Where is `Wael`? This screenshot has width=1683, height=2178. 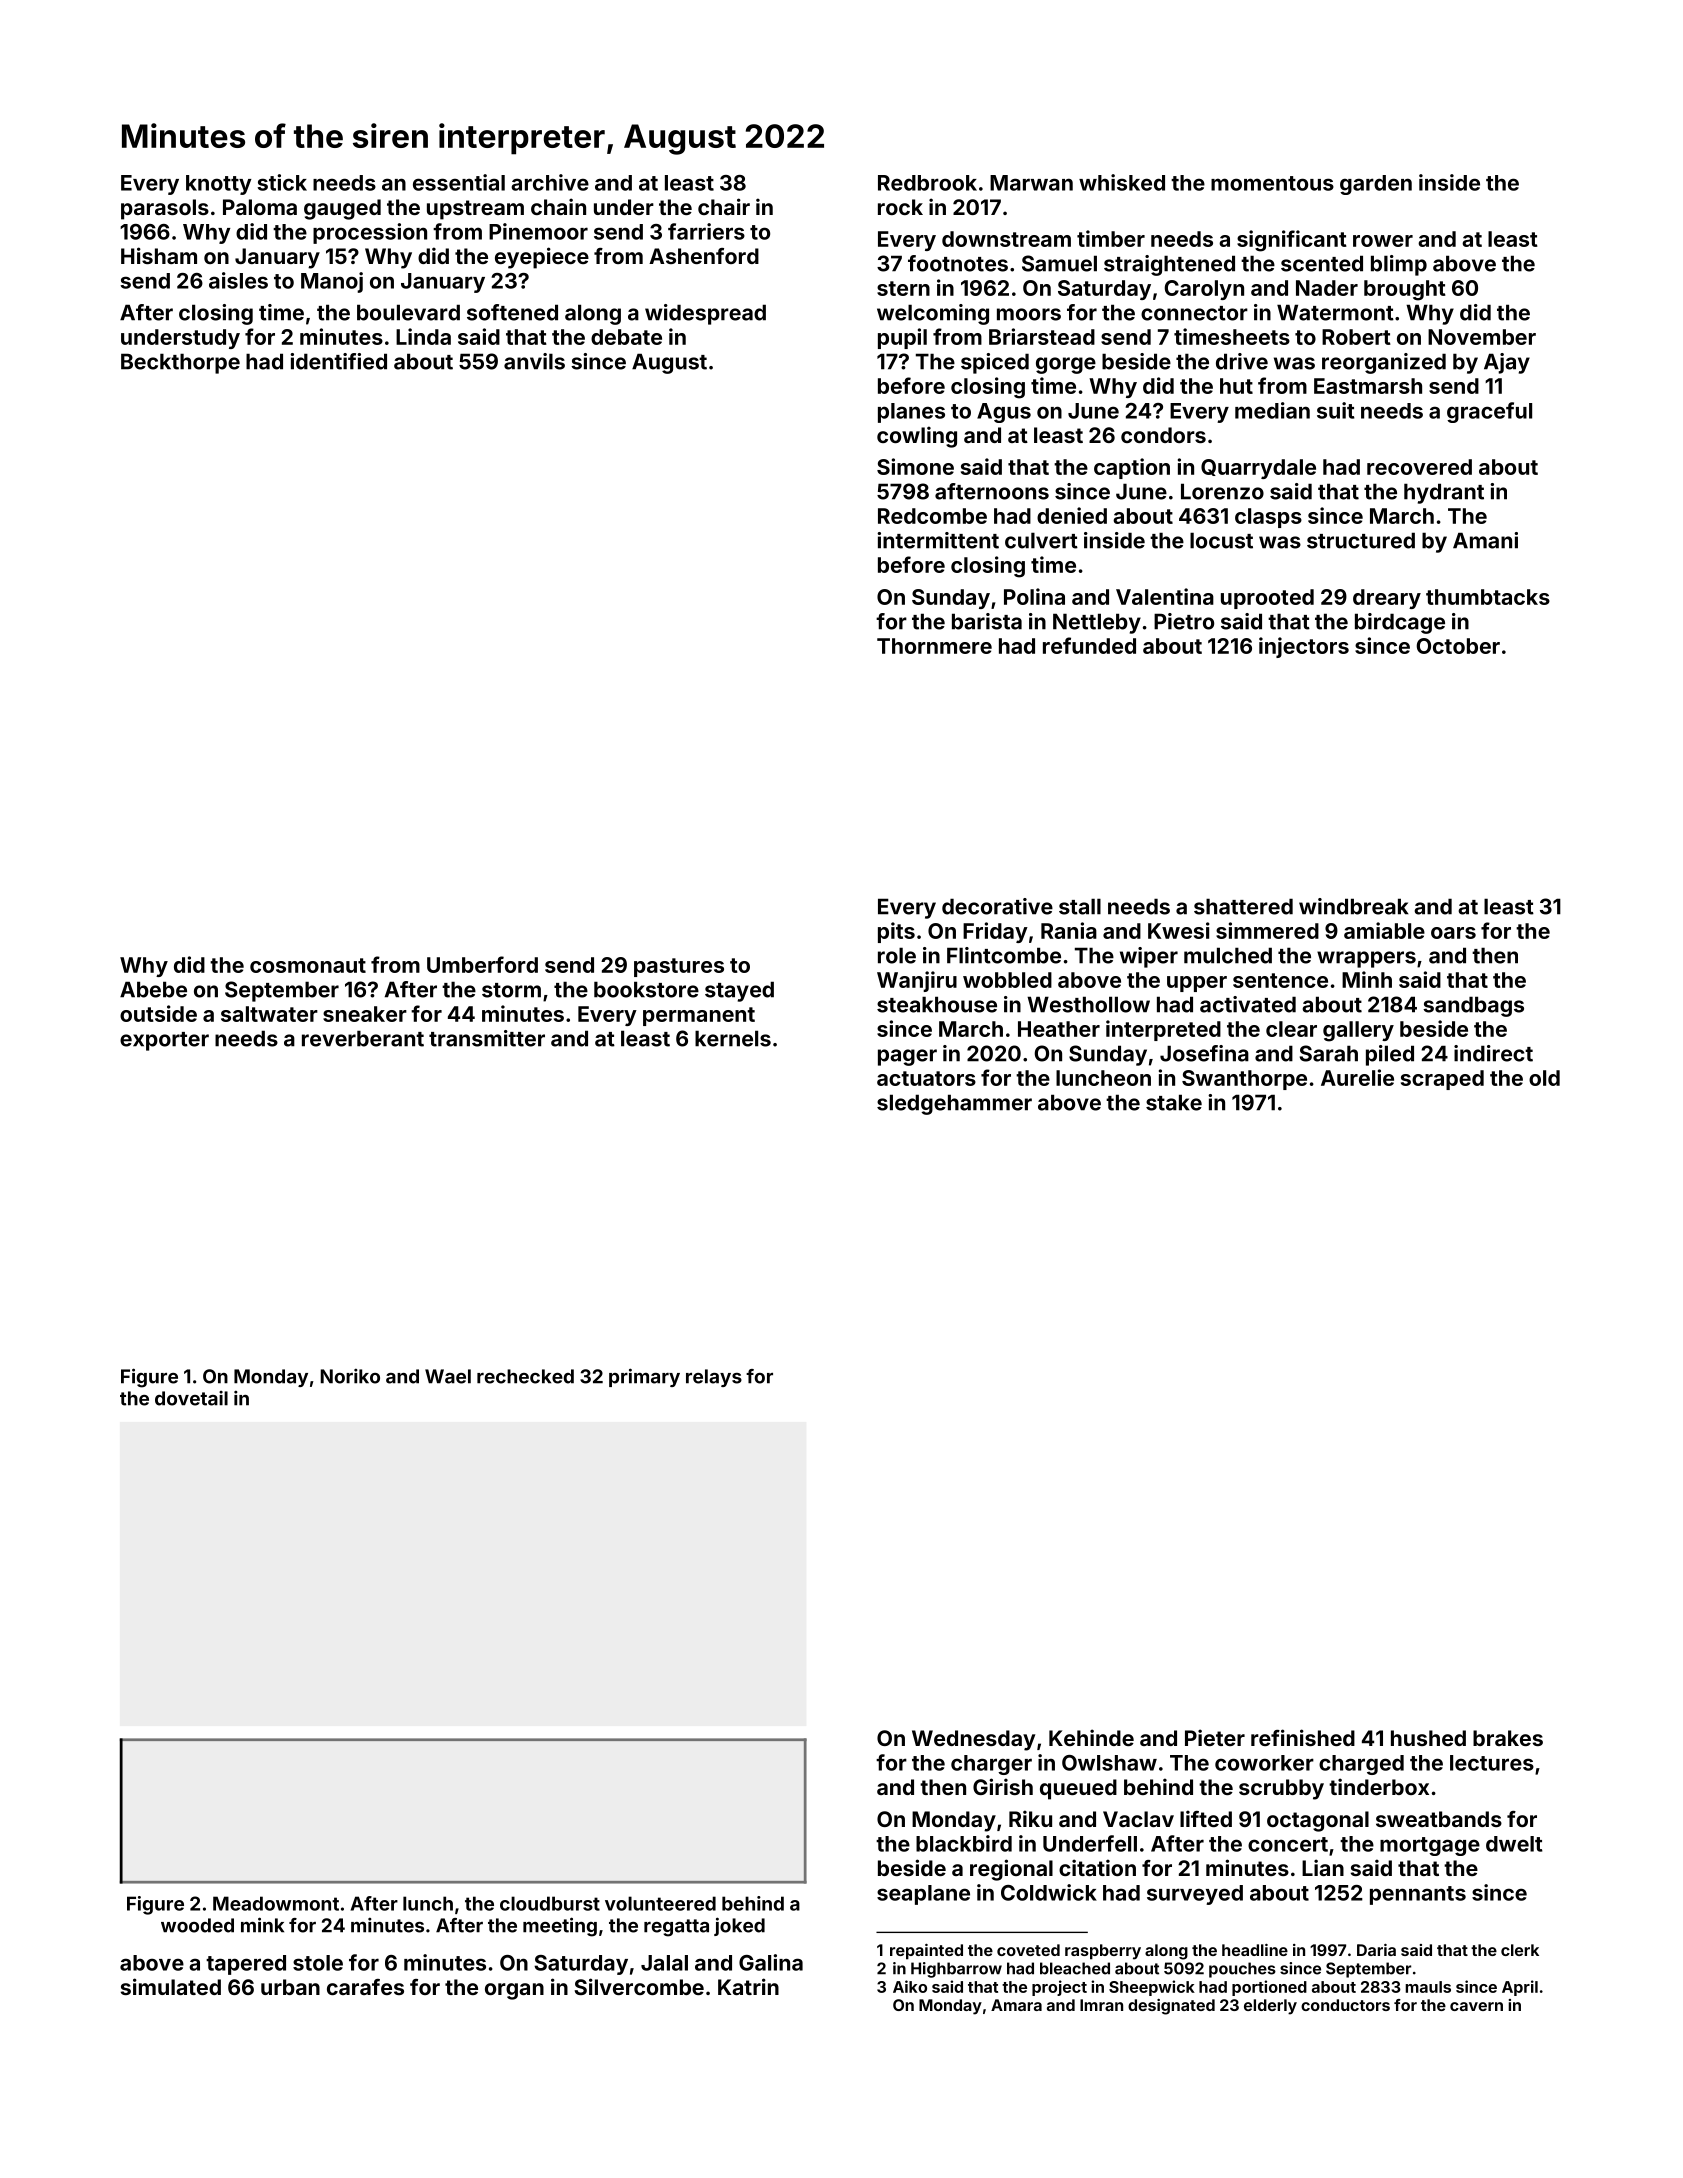 Wael is located at coordinates (448, 1376).
